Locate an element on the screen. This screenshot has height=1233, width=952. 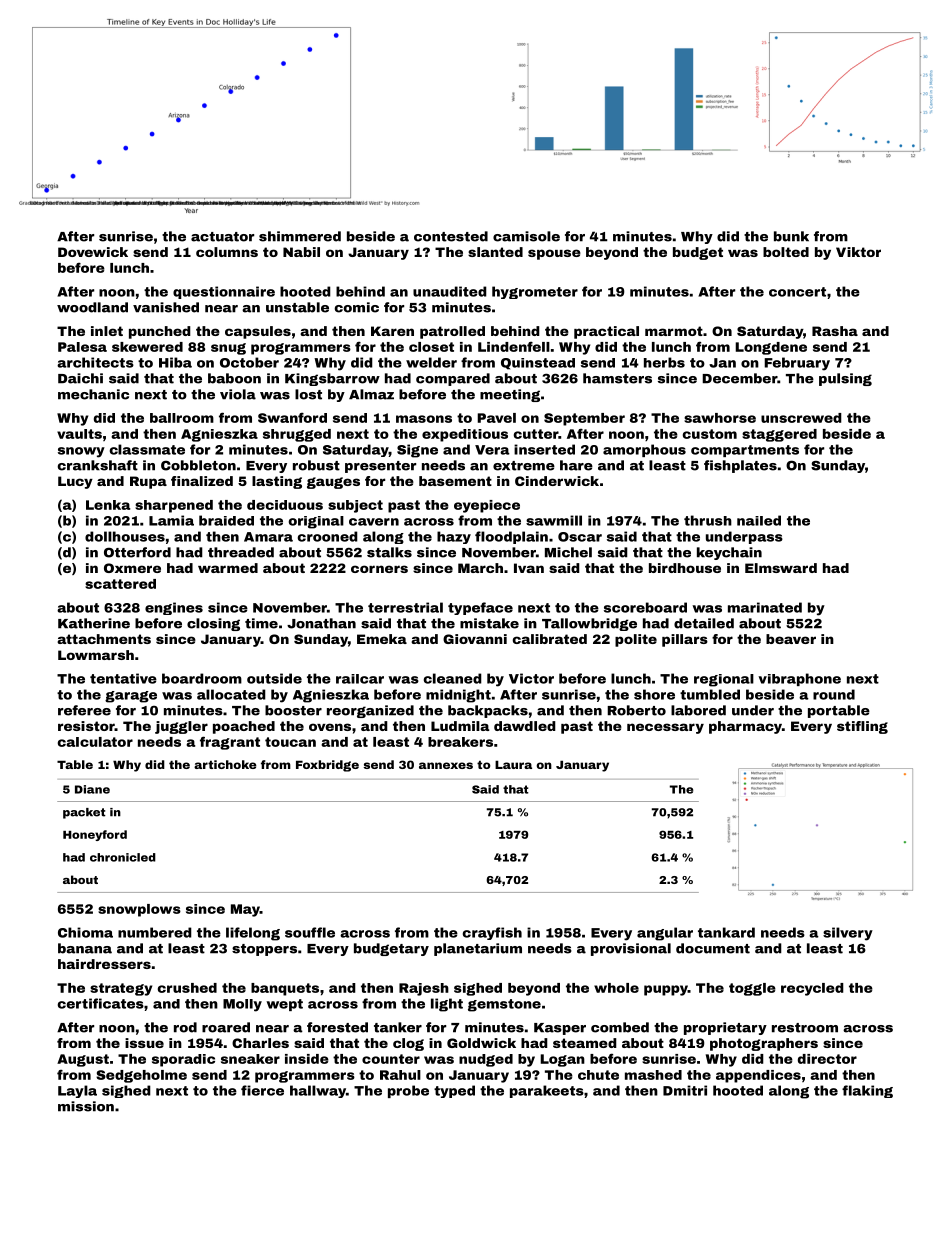
Swanford is located at coordinates (292, 418).
